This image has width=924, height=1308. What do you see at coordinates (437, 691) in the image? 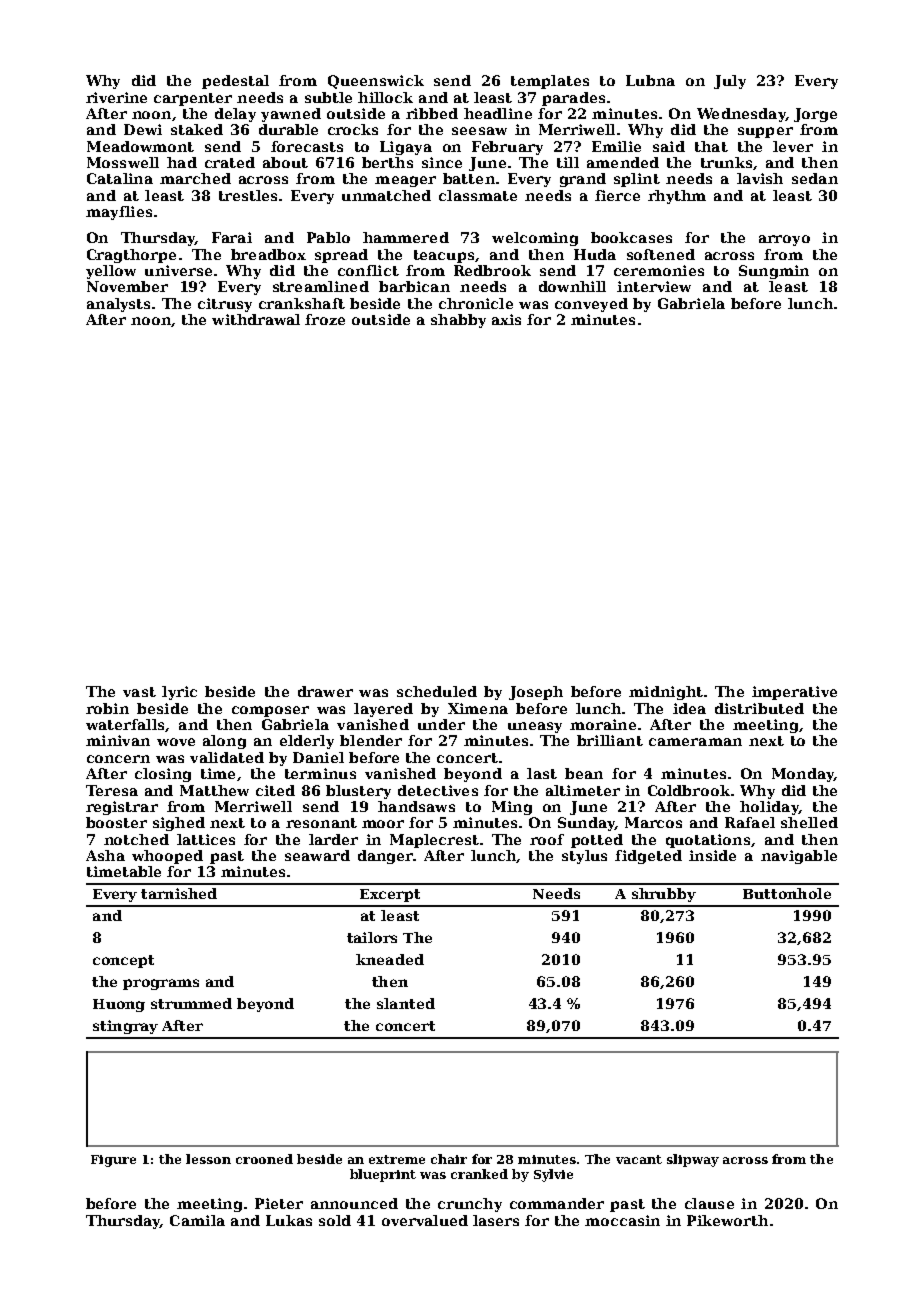
I see `scheduled` at bounding box center [437, 691].
